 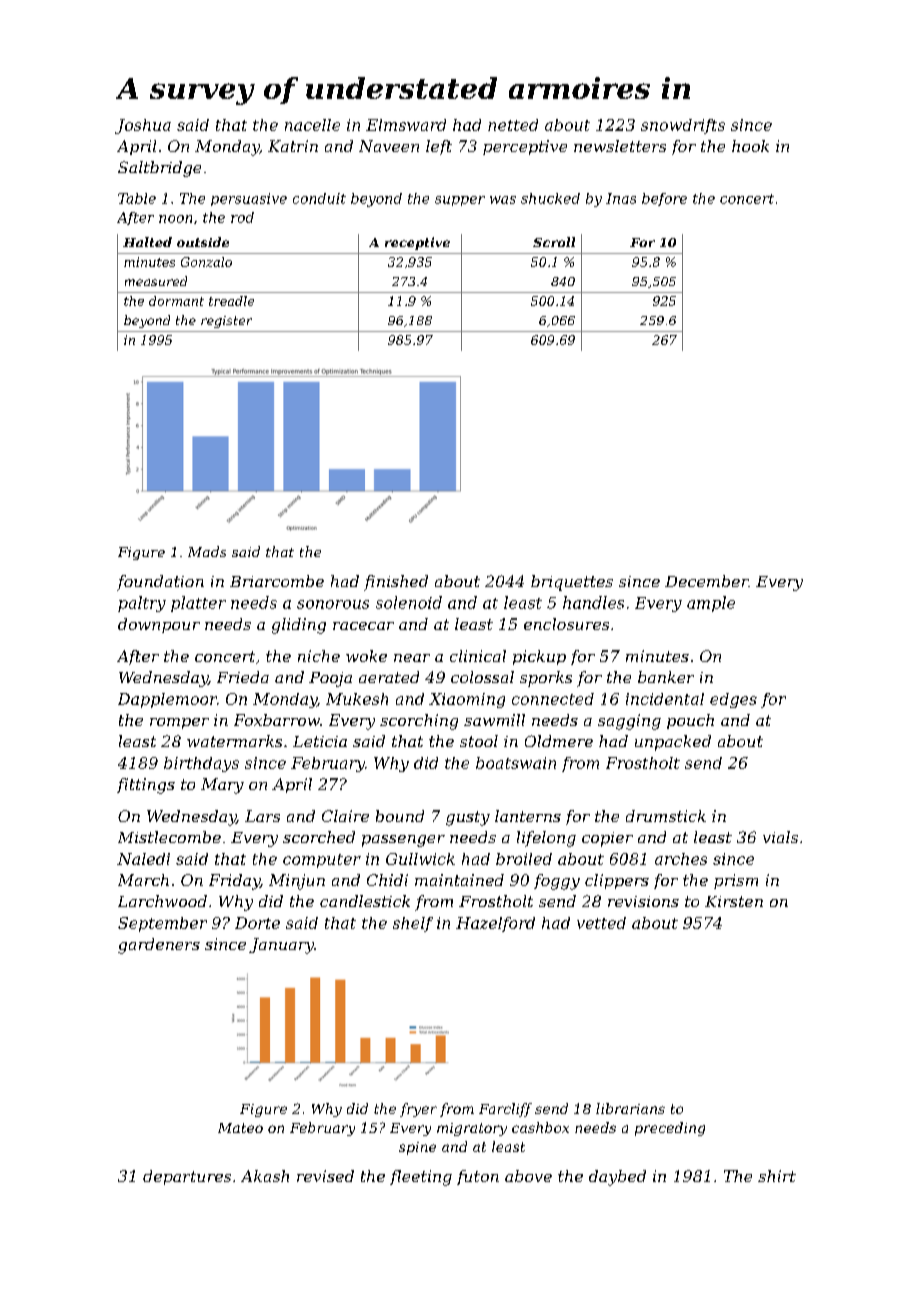 What do you see at coordinates (479, 741) in the screenshot?
I see `stool` at bounding box center [479, 741].
